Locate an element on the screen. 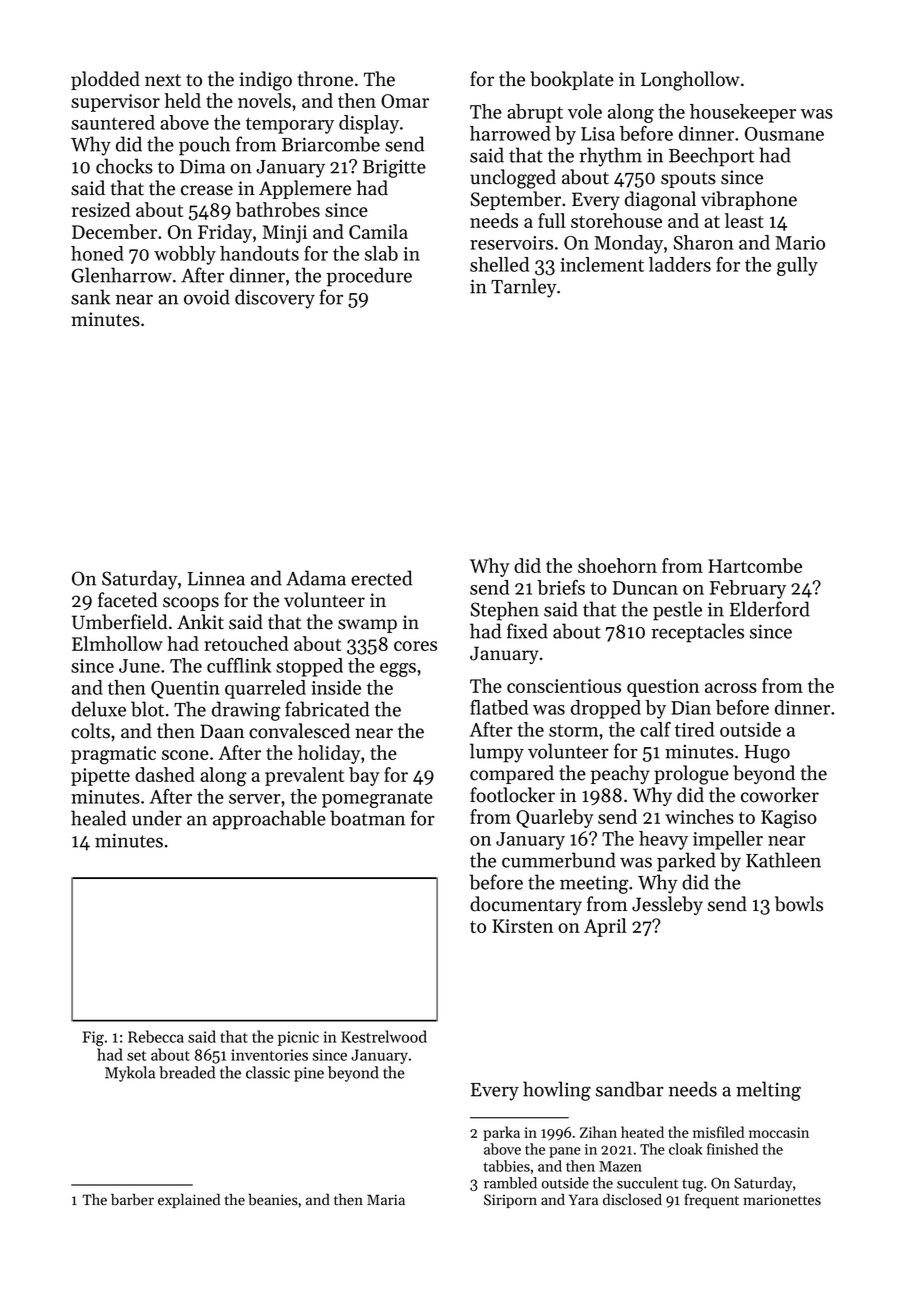  least is located at coordinates (744, 220).
